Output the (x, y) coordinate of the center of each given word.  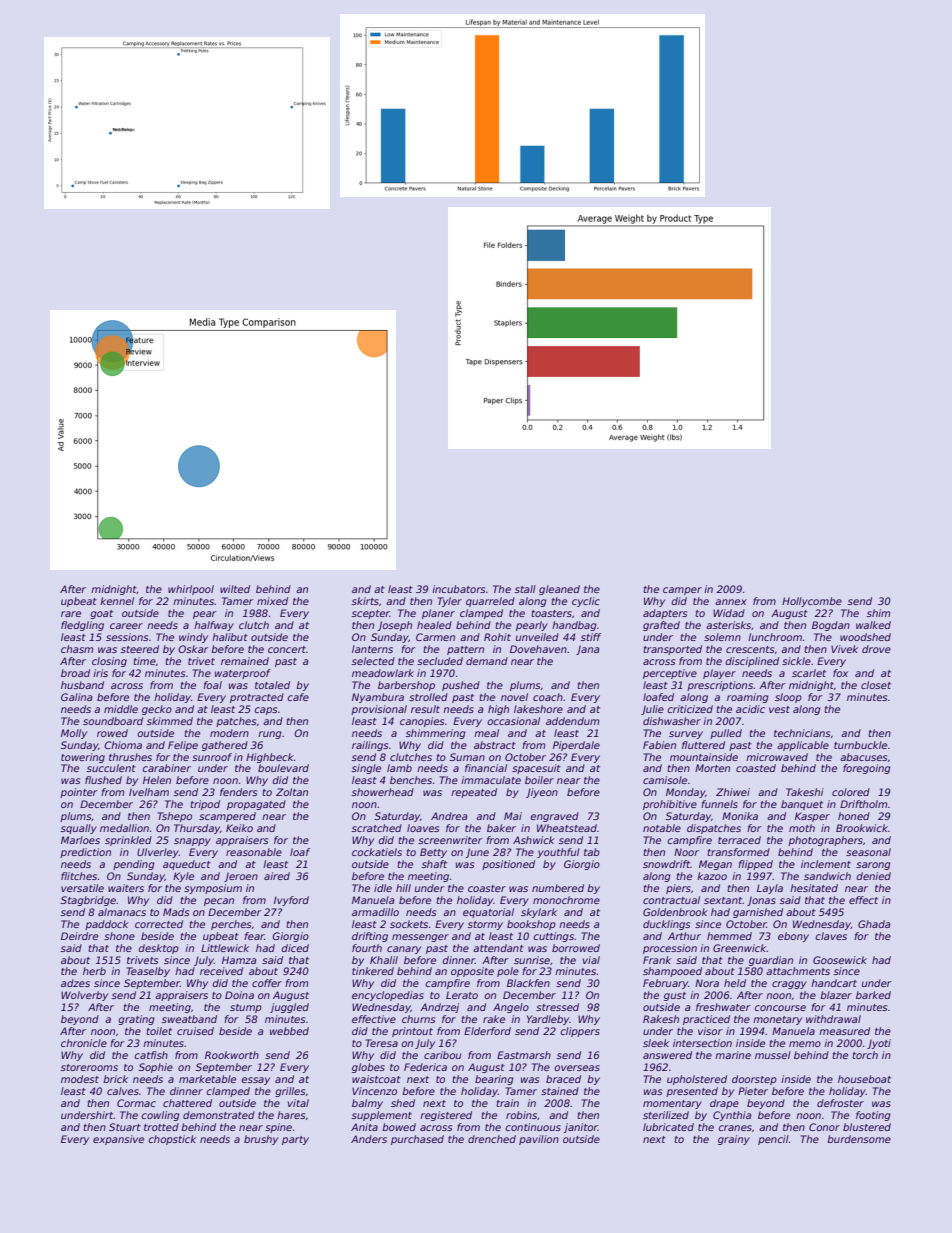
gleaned (559, 590)
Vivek (844, 649)
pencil (773, 1140)
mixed (272, 601)
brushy (261, 1140)
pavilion (539, 1140)
